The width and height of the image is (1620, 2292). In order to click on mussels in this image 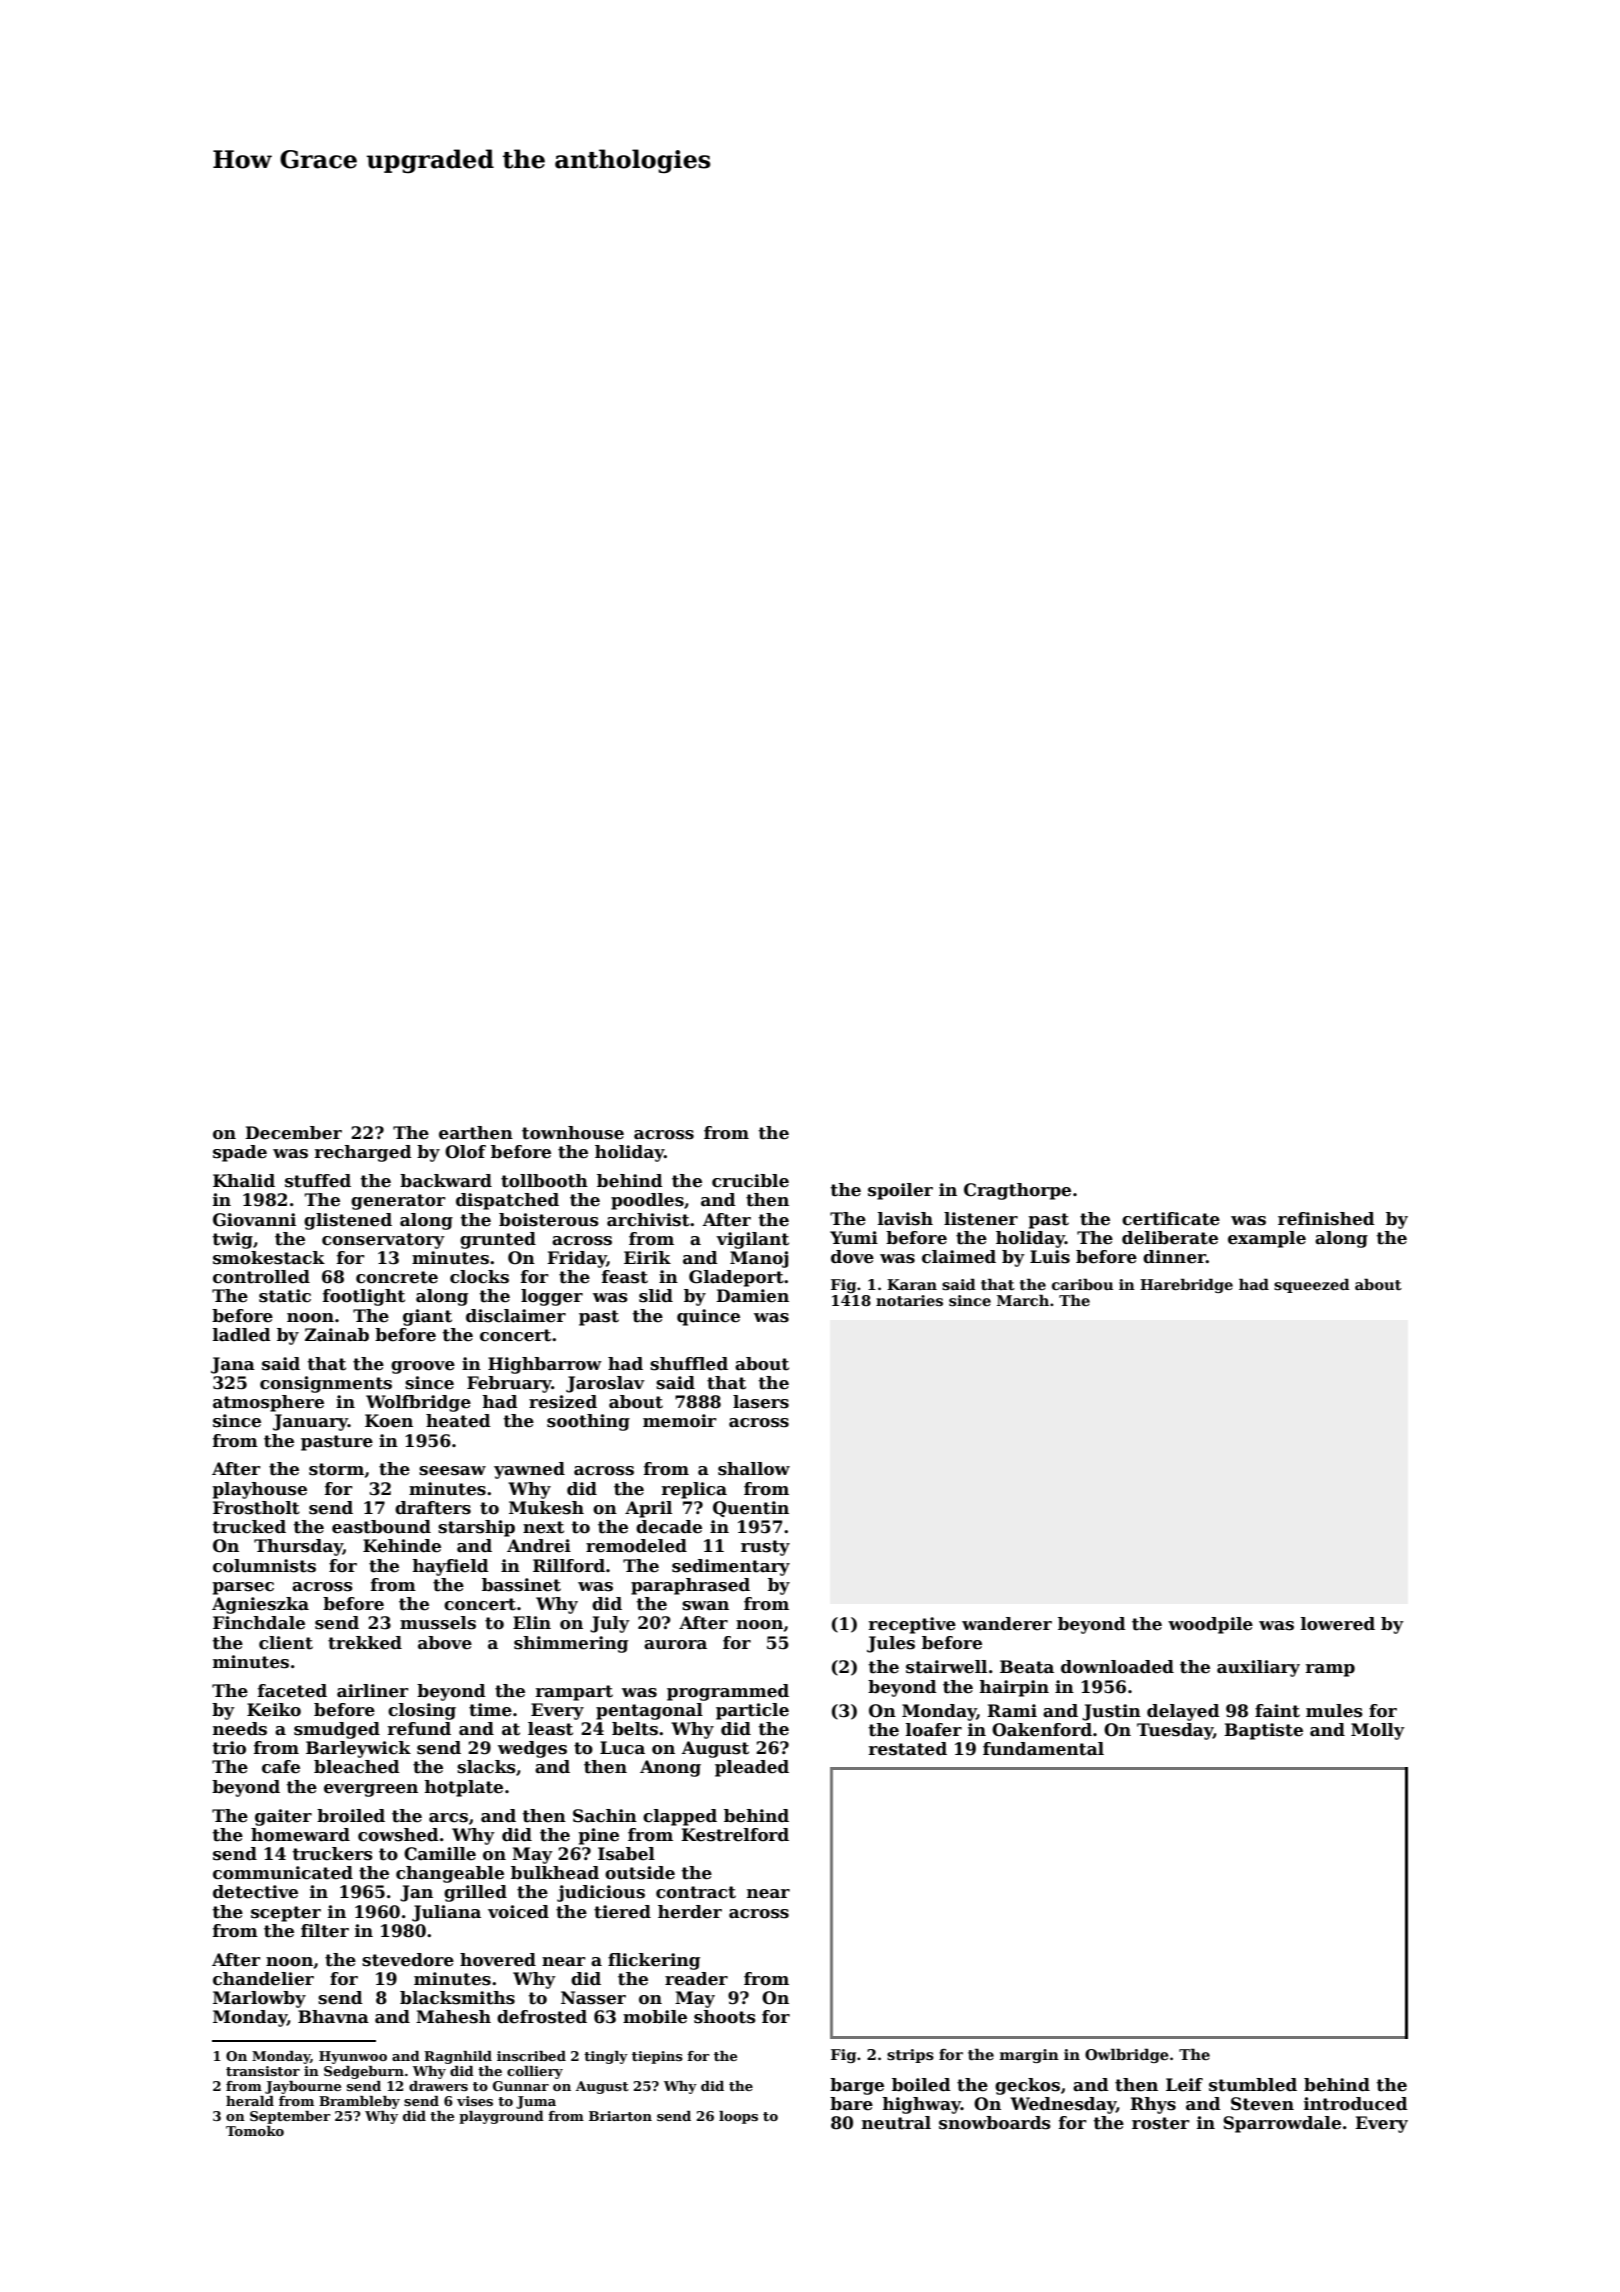, I will do `click(438, 1623)`.
